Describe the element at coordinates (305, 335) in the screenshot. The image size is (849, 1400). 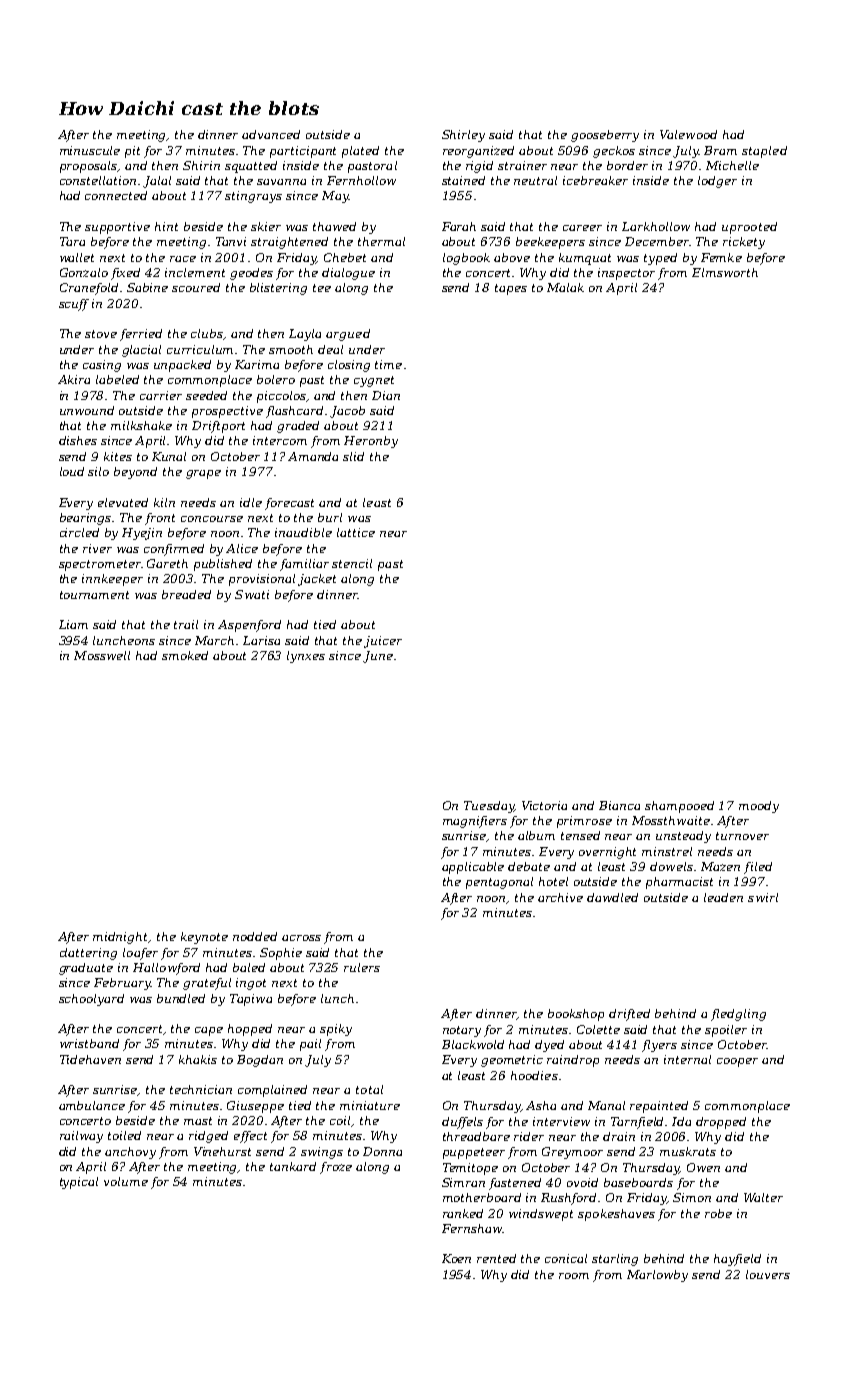
I see `Layla` at that location.
